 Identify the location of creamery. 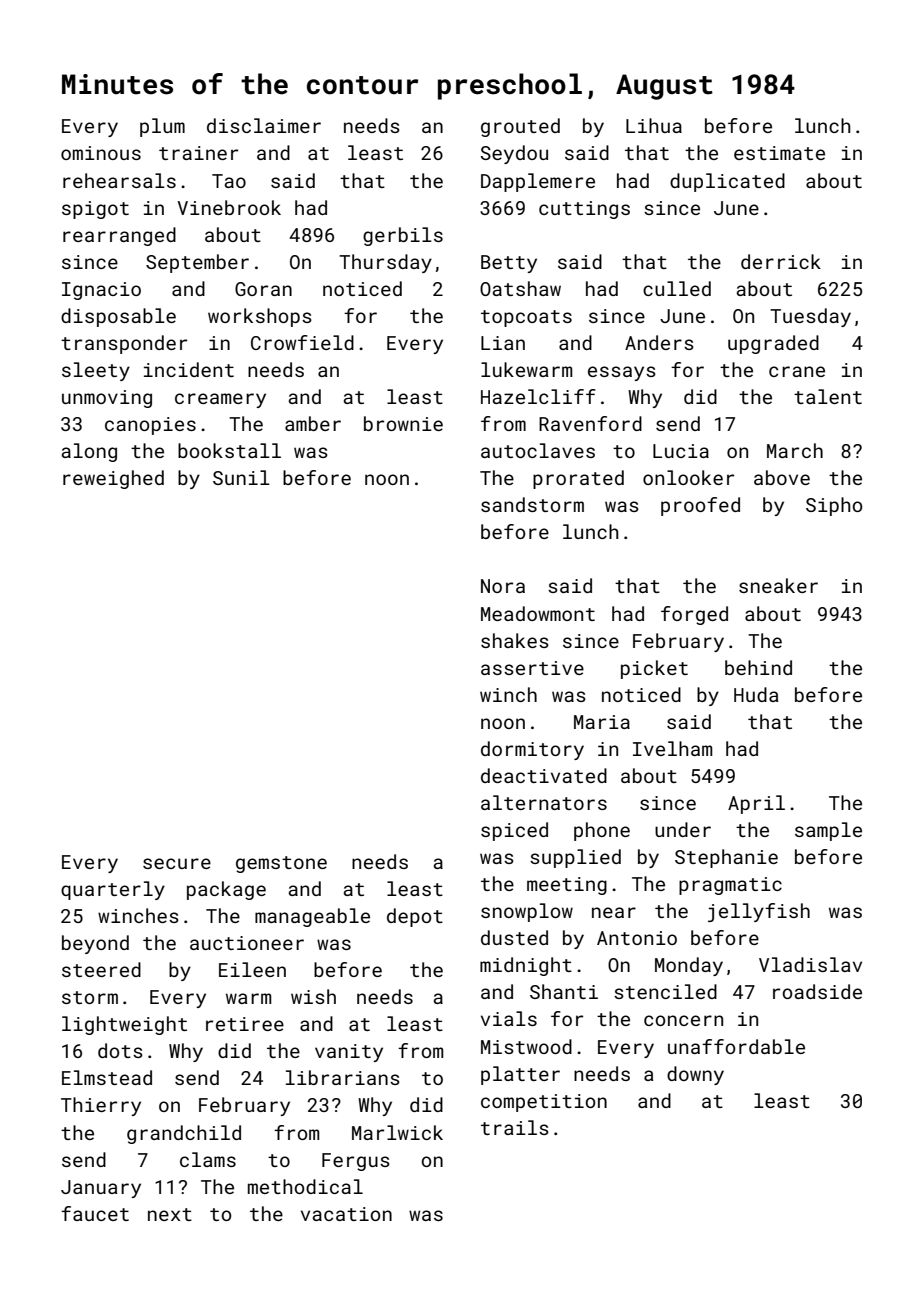
(220, 400).
